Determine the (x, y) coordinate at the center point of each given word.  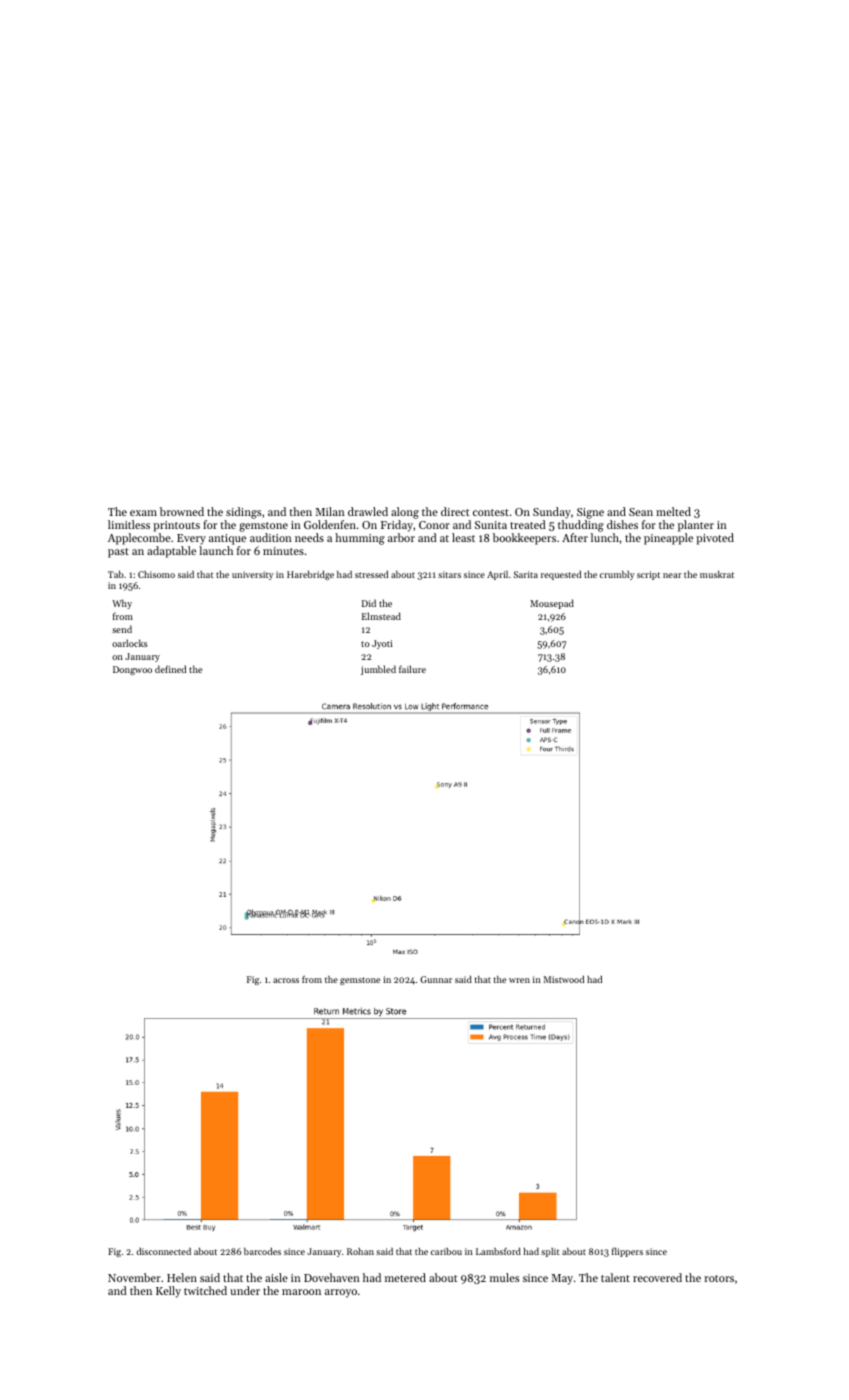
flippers (627, 1252)
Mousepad (552, 604)
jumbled (378, 670)
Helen (182, 1277)
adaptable (171, 552)
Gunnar (436, 979)
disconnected (163, 1251)
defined (170, 669)
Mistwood (564, 979)
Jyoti (382, 644)
